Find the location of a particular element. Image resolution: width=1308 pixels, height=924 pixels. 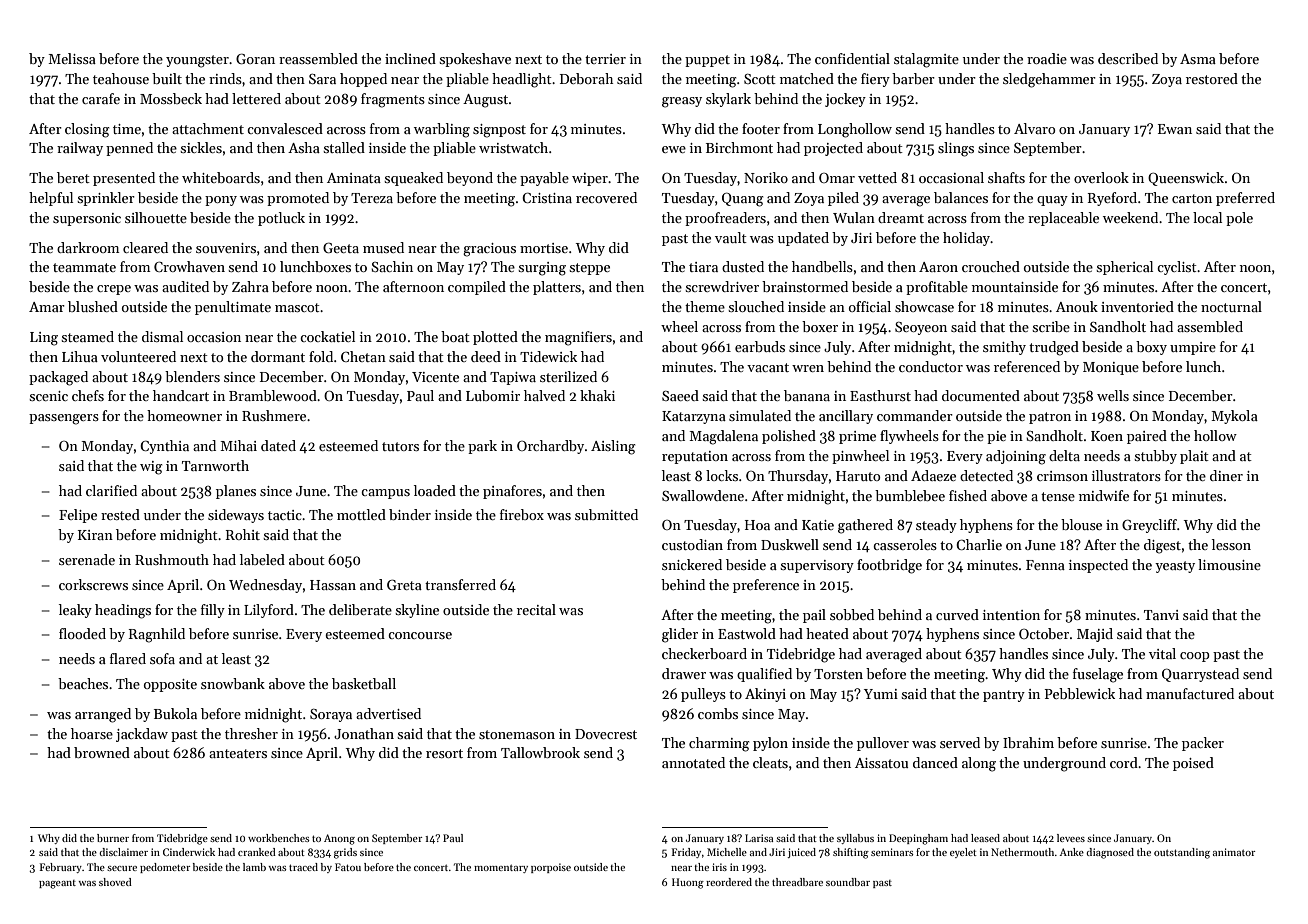

Crowhaven is located at coordinates (189, 266).
